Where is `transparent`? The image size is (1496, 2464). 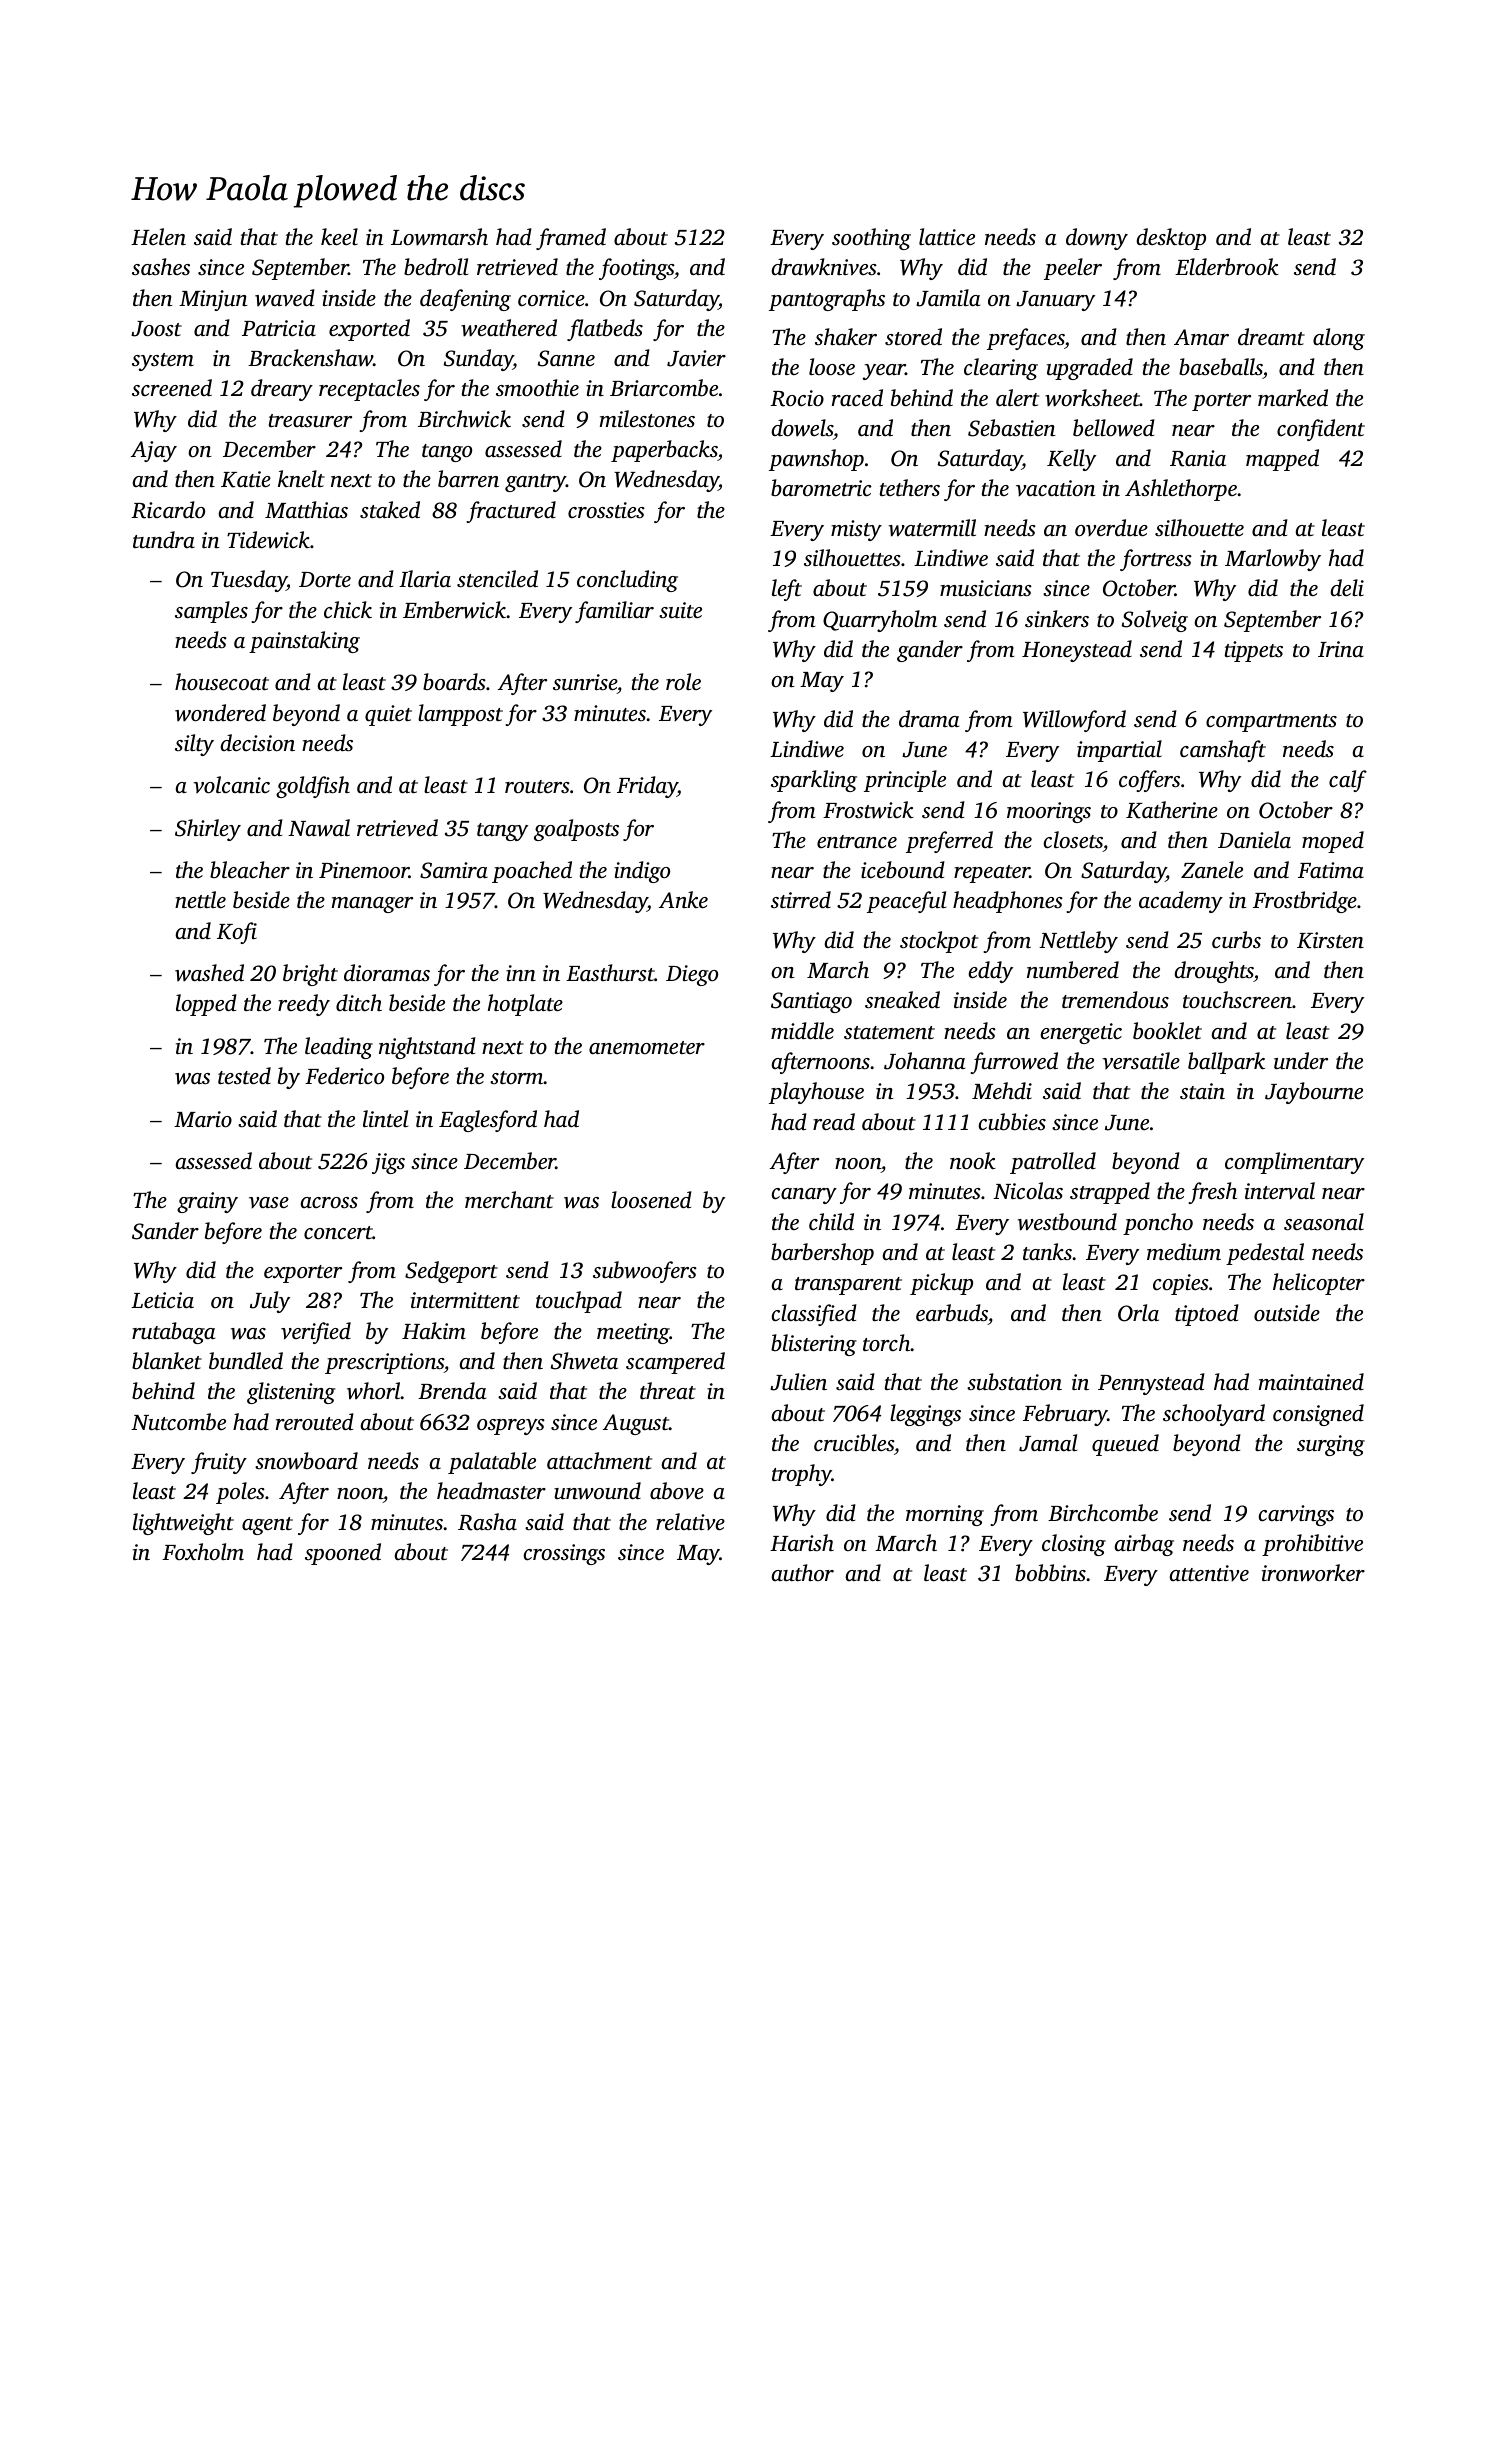
transparent is located at coordinates (848, 1286).
